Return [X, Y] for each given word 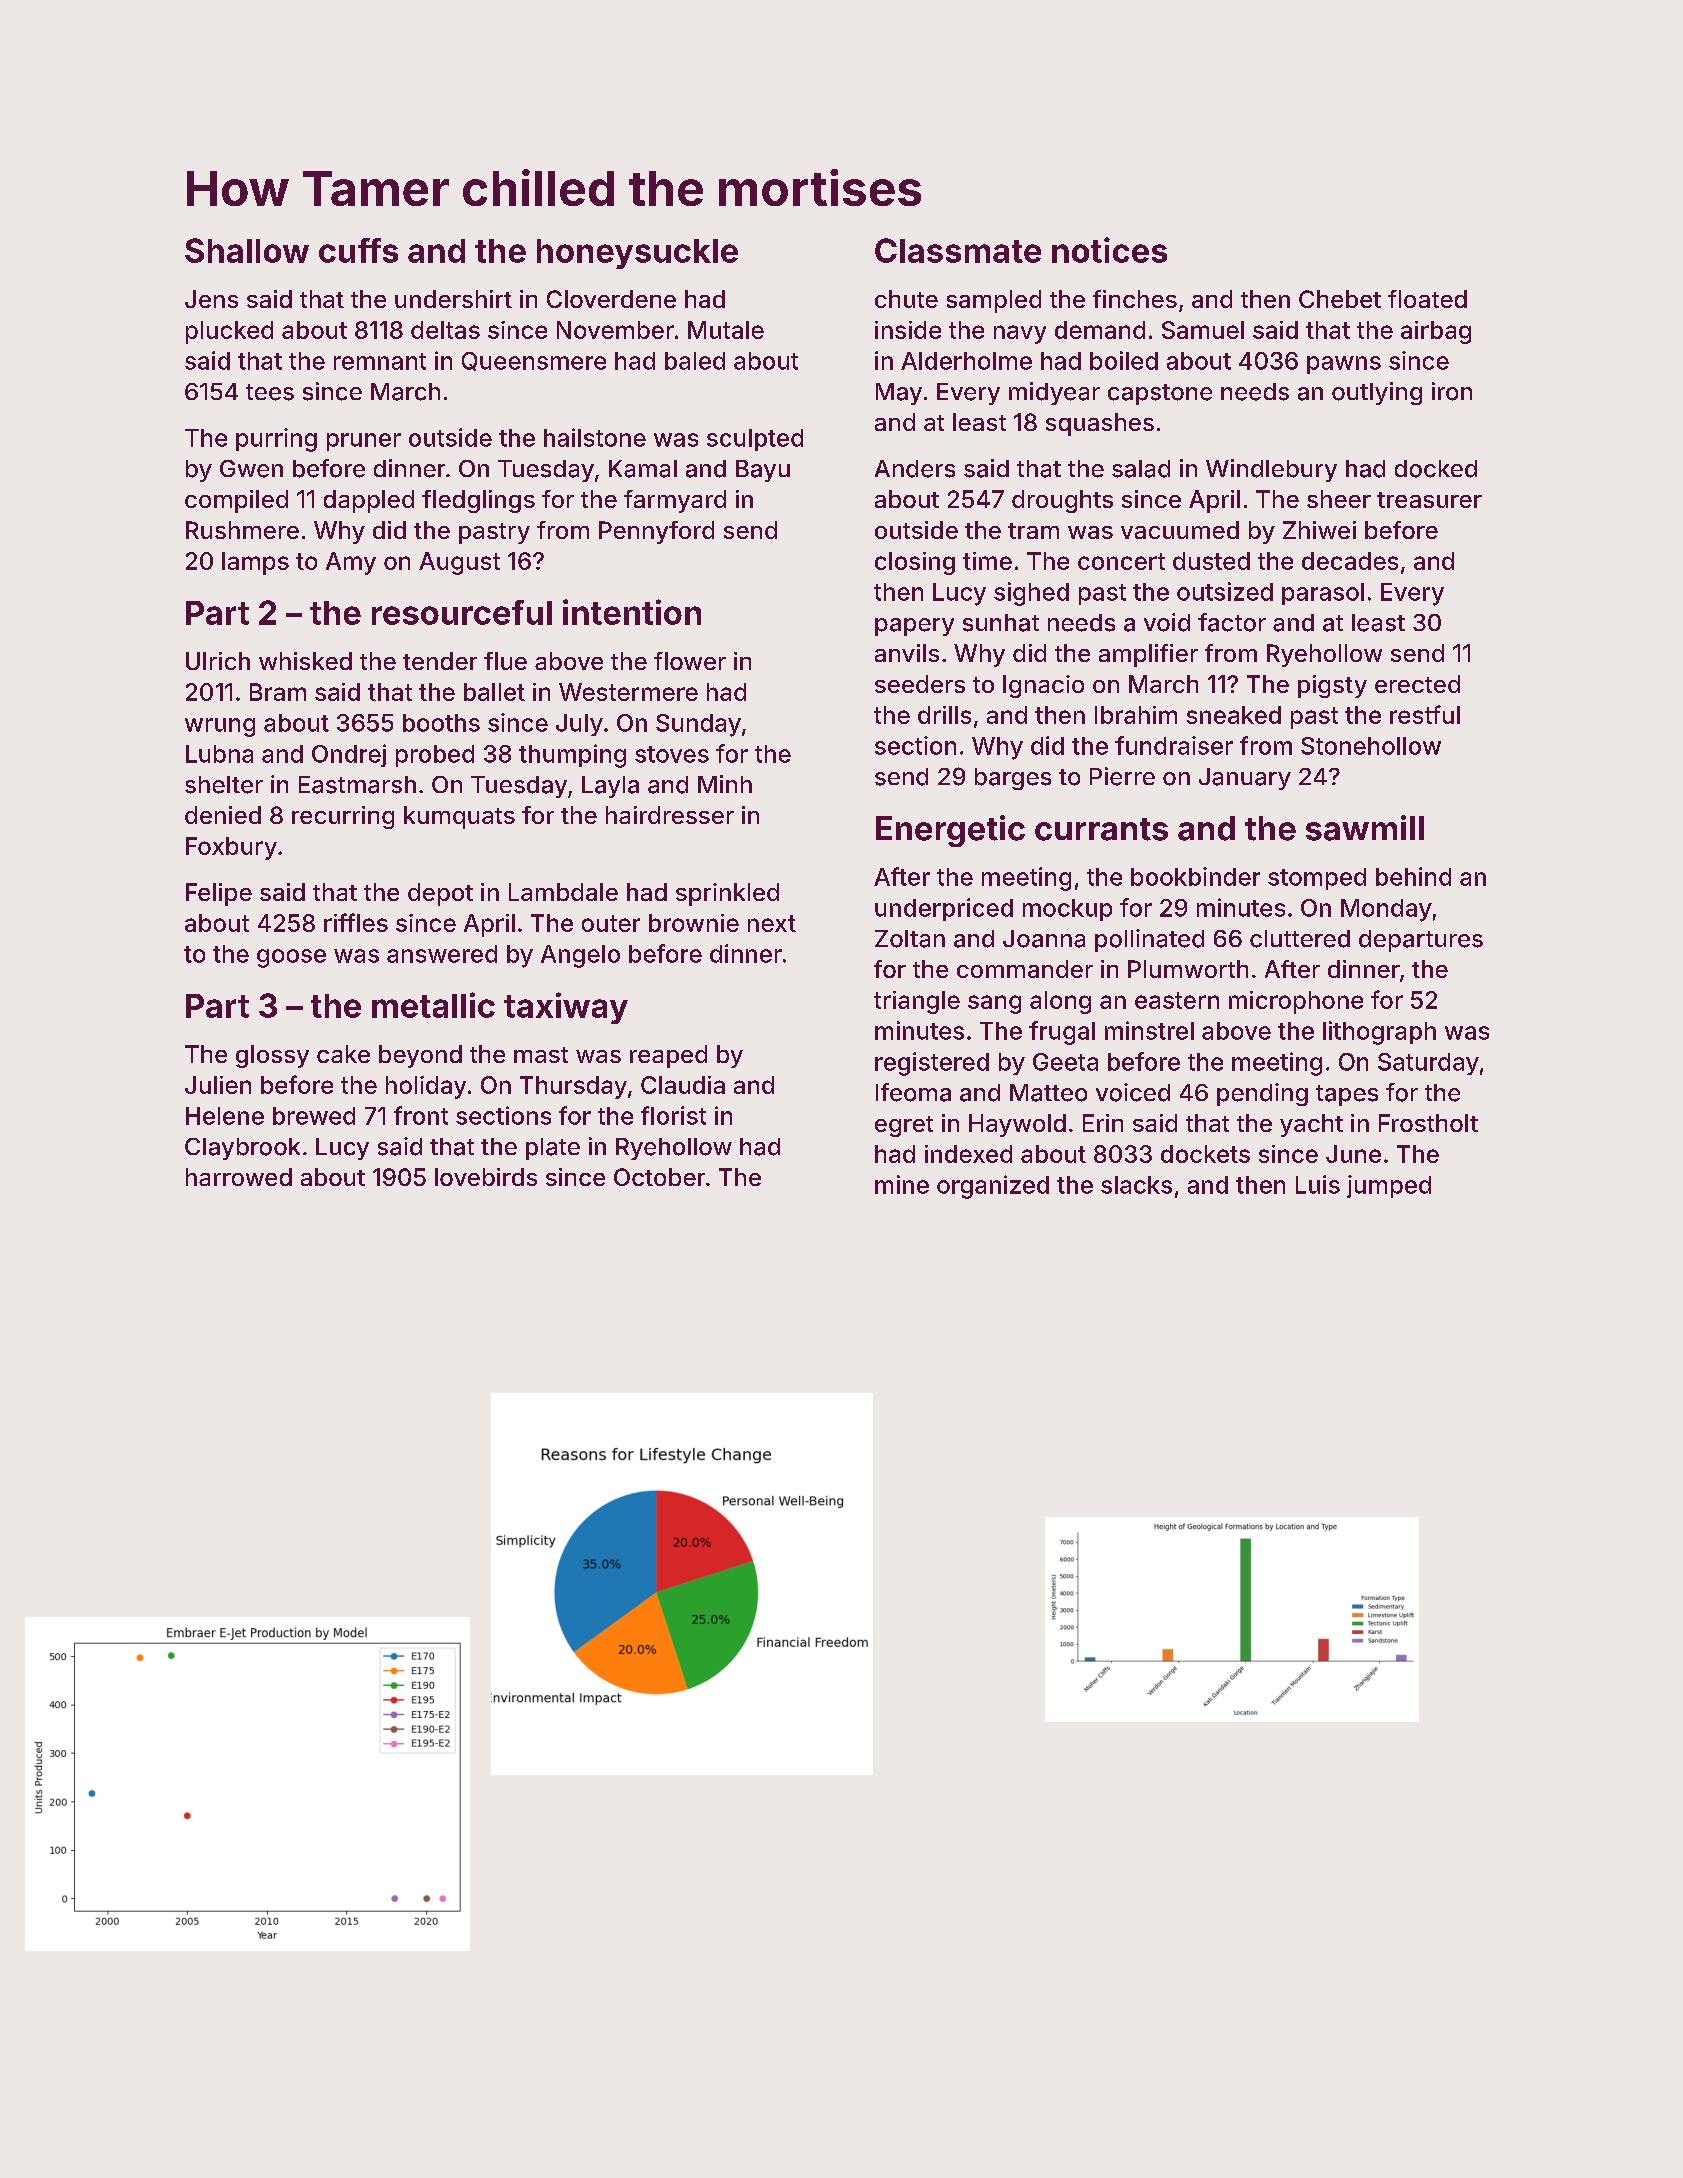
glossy [272, 1056]
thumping [572, 756]
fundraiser [1174, 745]
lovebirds [486, 1177]
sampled [994, 301]
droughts [1062, 501]
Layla [610, 787]
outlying [1377, 393]
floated [1427, 299]
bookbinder [1195, 876]
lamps [255, 563]
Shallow [247, 250]
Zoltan [910, 939]
